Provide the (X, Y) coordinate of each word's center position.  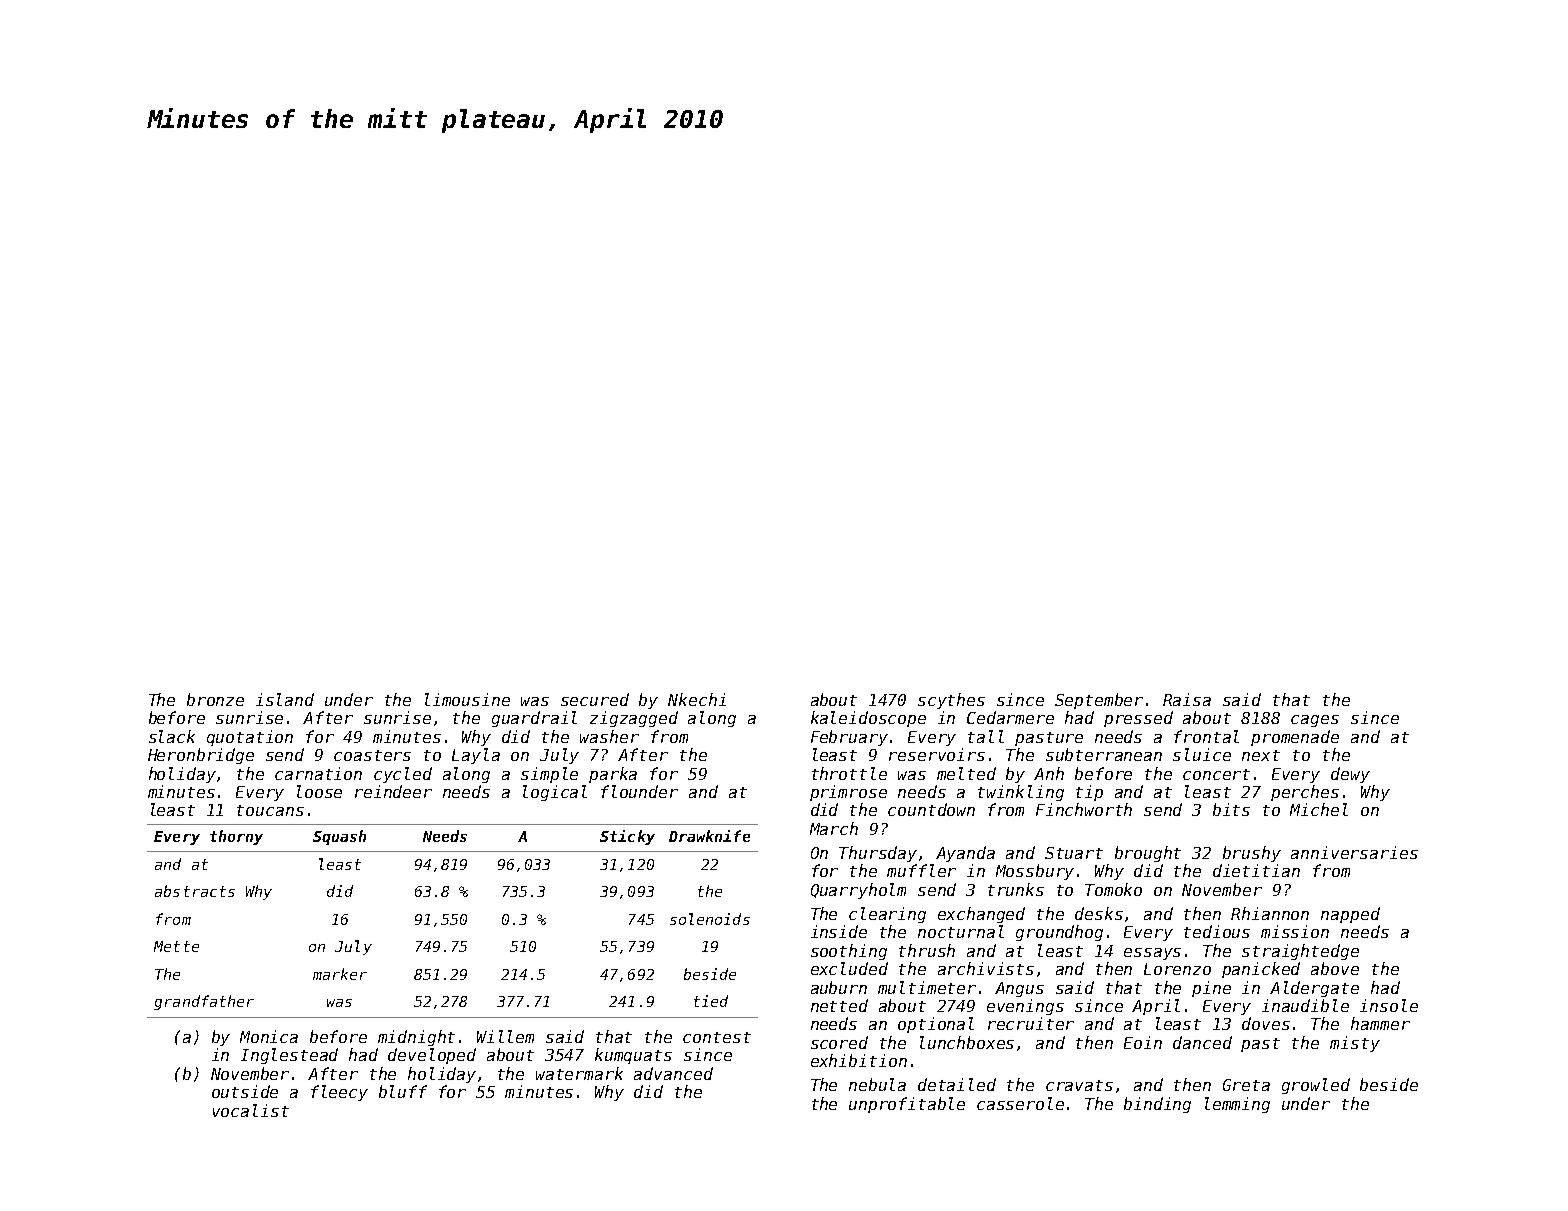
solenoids (710, 919)
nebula (877, 1084)
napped (1350, 915)
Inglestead (289, 1056)
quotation (250, 738)
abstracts (195, 891)
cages (1315, 721)
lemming (1237, 1105)
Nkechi (697, 699)
